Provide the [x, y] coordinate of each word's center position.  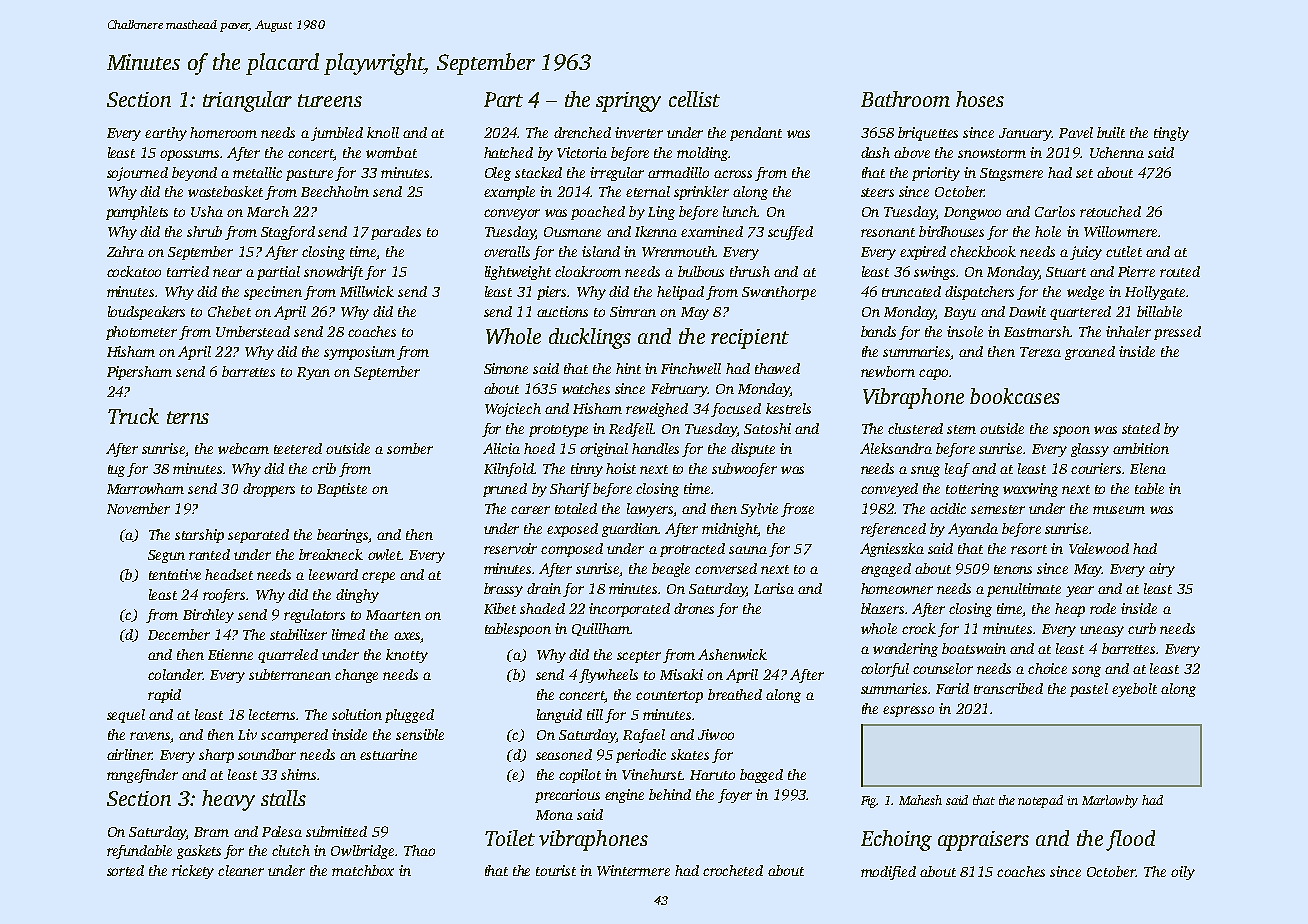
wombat [391, 152]
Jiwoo [716, 734]
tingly [1171, 134]
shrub [204, 231]
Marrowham [145, 488]
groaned [1090, 353]
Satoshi [767, 428]
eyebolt [1134, 690]
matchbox [363, 870]
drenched [582, 132]
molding [702, 154]
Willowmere [1120, 231]
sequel [126, 716]
